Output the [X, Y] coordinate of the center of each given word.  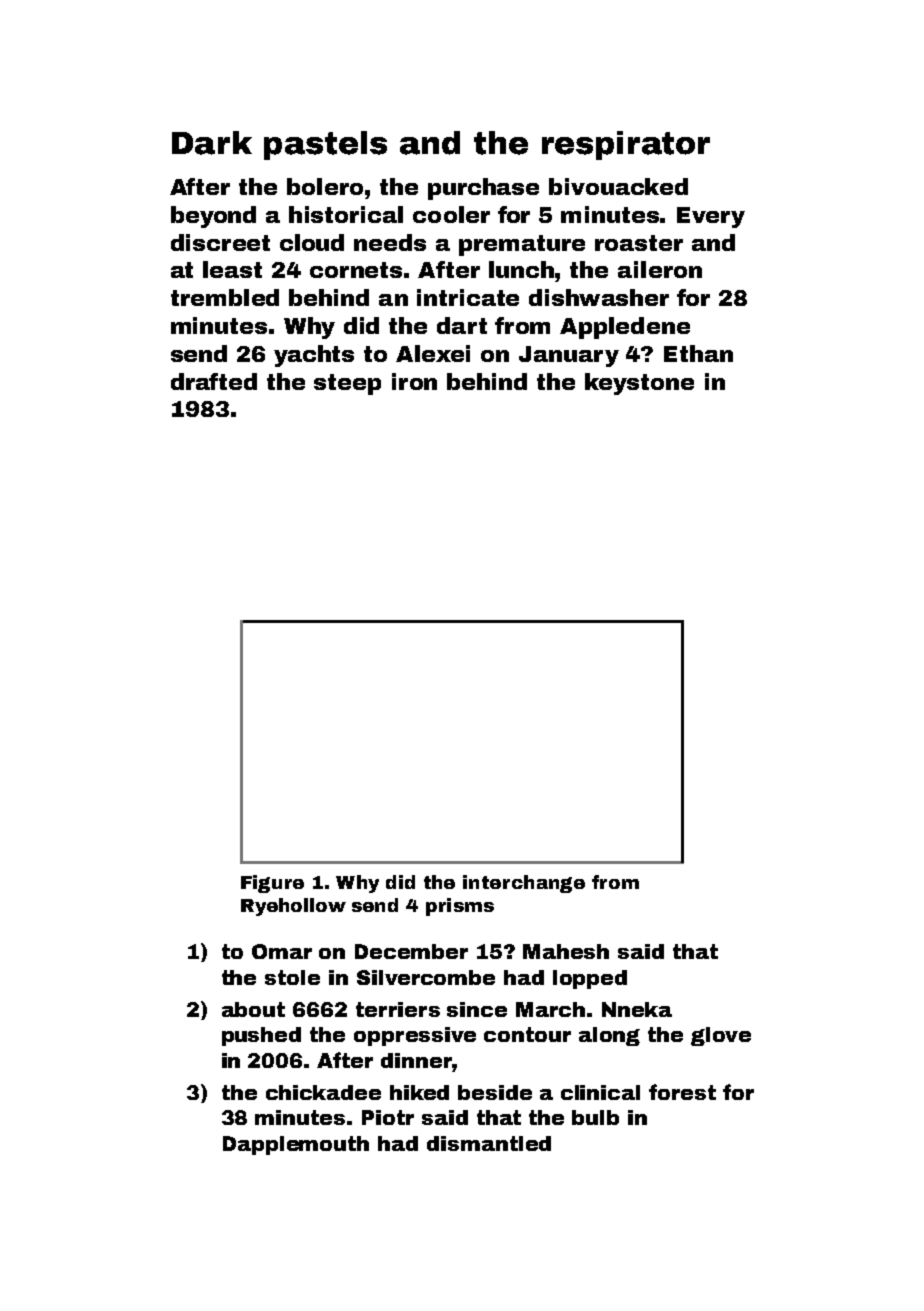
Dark [212, 143]
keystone [639, 384]
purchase [483, 189]
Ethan [698, 353]
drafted [214, 381]
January [569, 356]
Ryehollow [293, 907]
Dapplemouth [296, 1145]
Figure [272, 884]
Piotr [388, 1117]
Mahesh [566, 951]
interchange [524, 884]
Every [711, 217]
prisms [460, 907]
